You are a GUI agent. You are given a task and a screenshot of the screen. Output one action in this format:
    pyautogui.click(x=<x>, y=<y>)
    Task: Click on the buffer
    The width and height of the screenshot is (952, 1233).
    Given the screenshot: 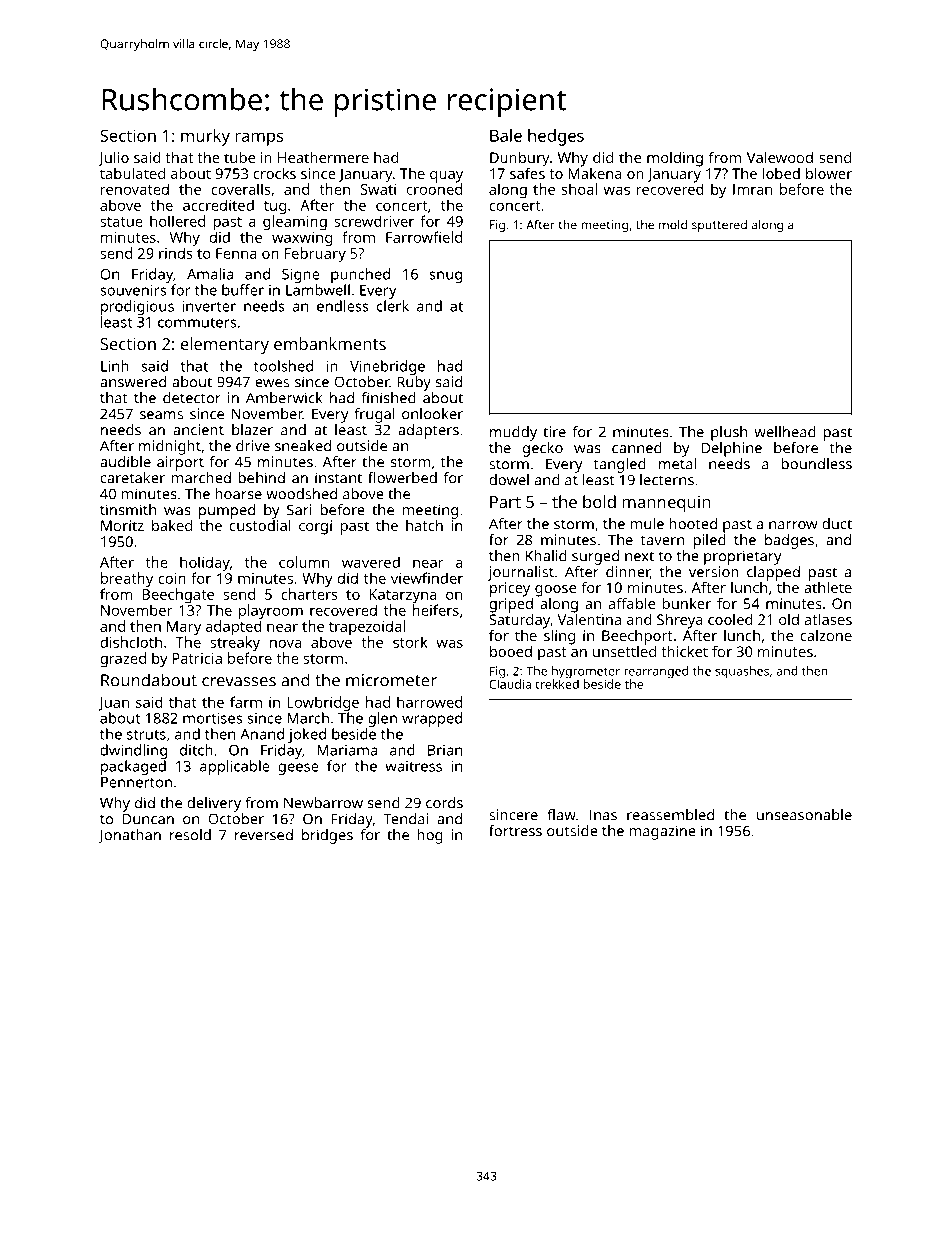 What is the action you would take?
    pyautogui.click(x=243, y=290)
